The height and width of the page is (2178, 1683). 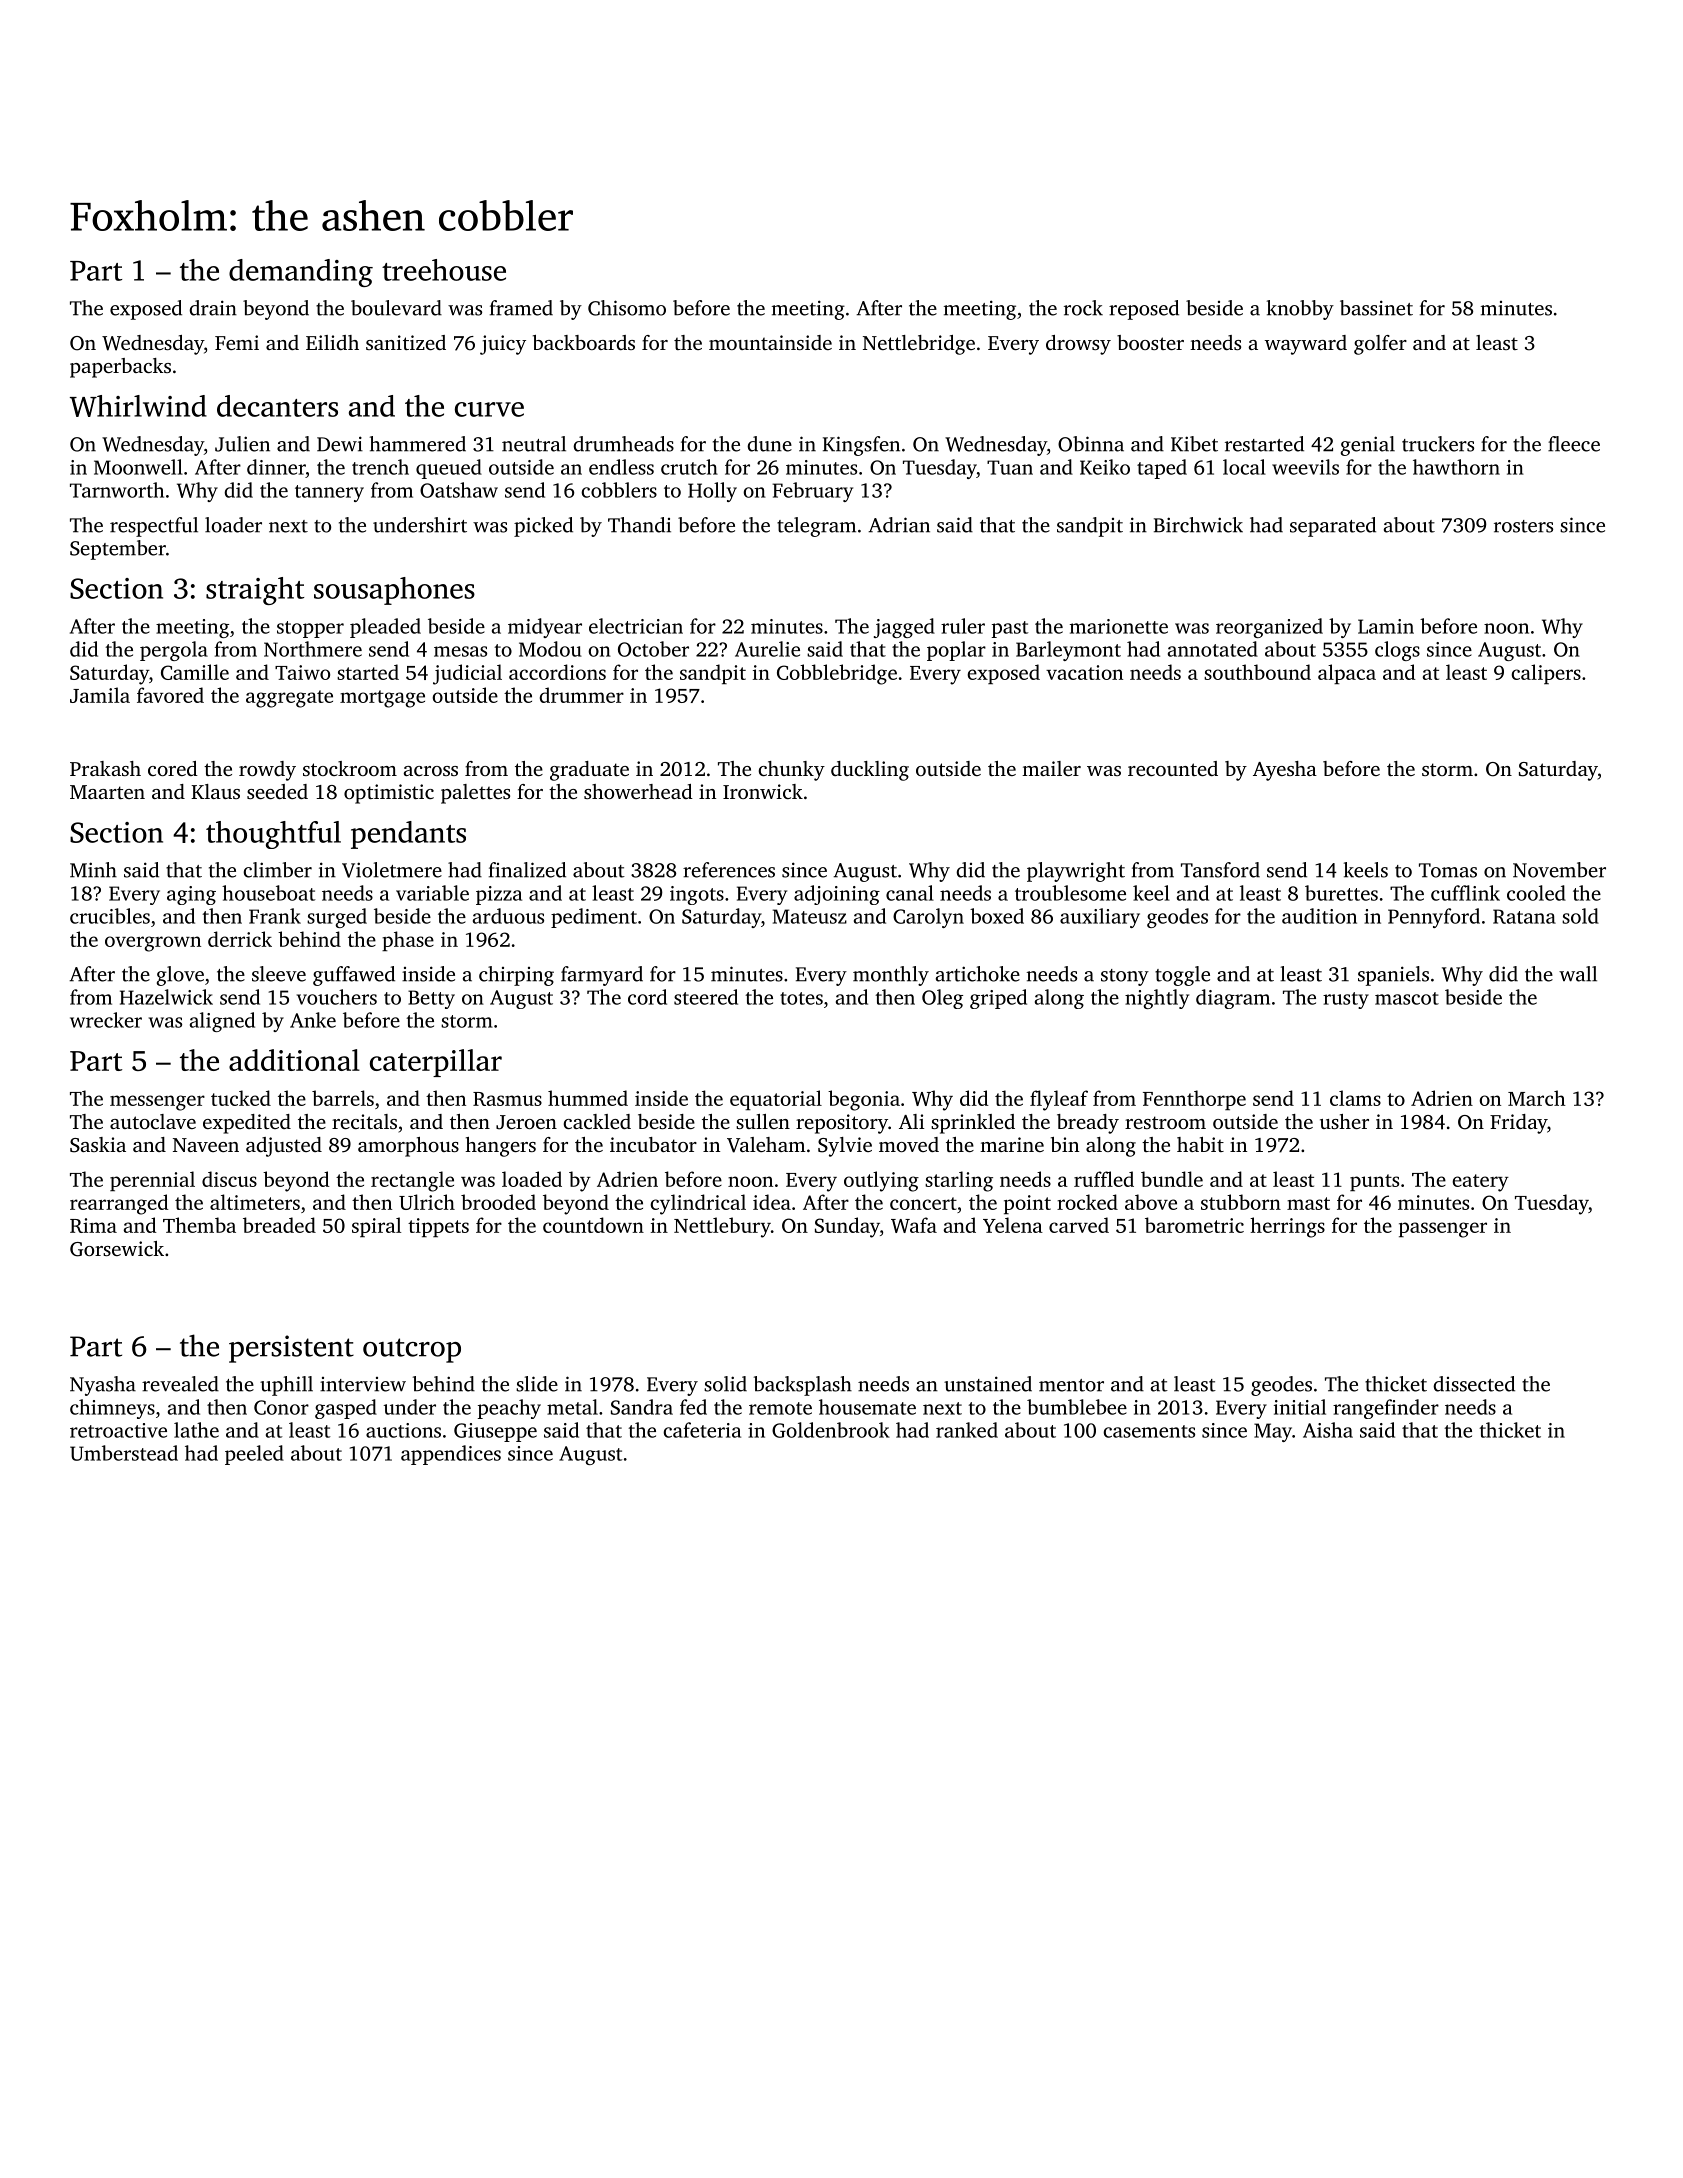 I want to click on Whirlwind, so click(x=138, y=406).
